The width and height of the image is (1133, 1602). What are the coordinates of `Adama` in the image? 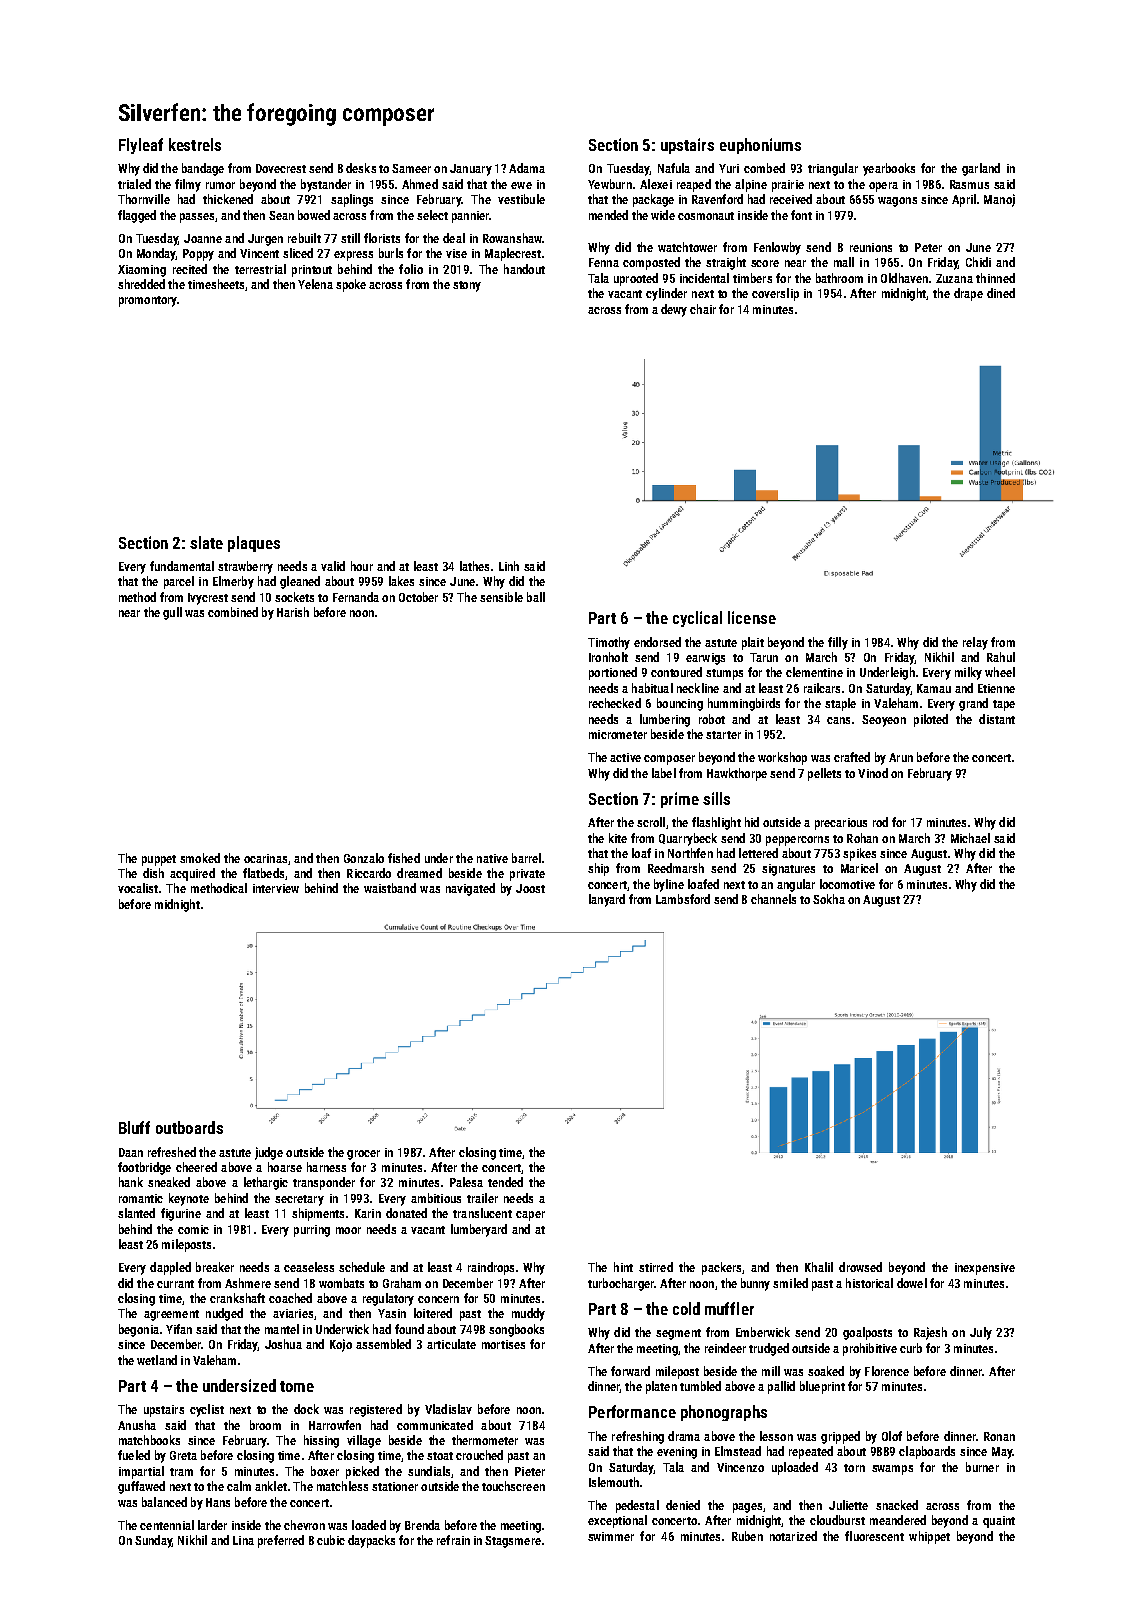 It's located at (527, 168).
